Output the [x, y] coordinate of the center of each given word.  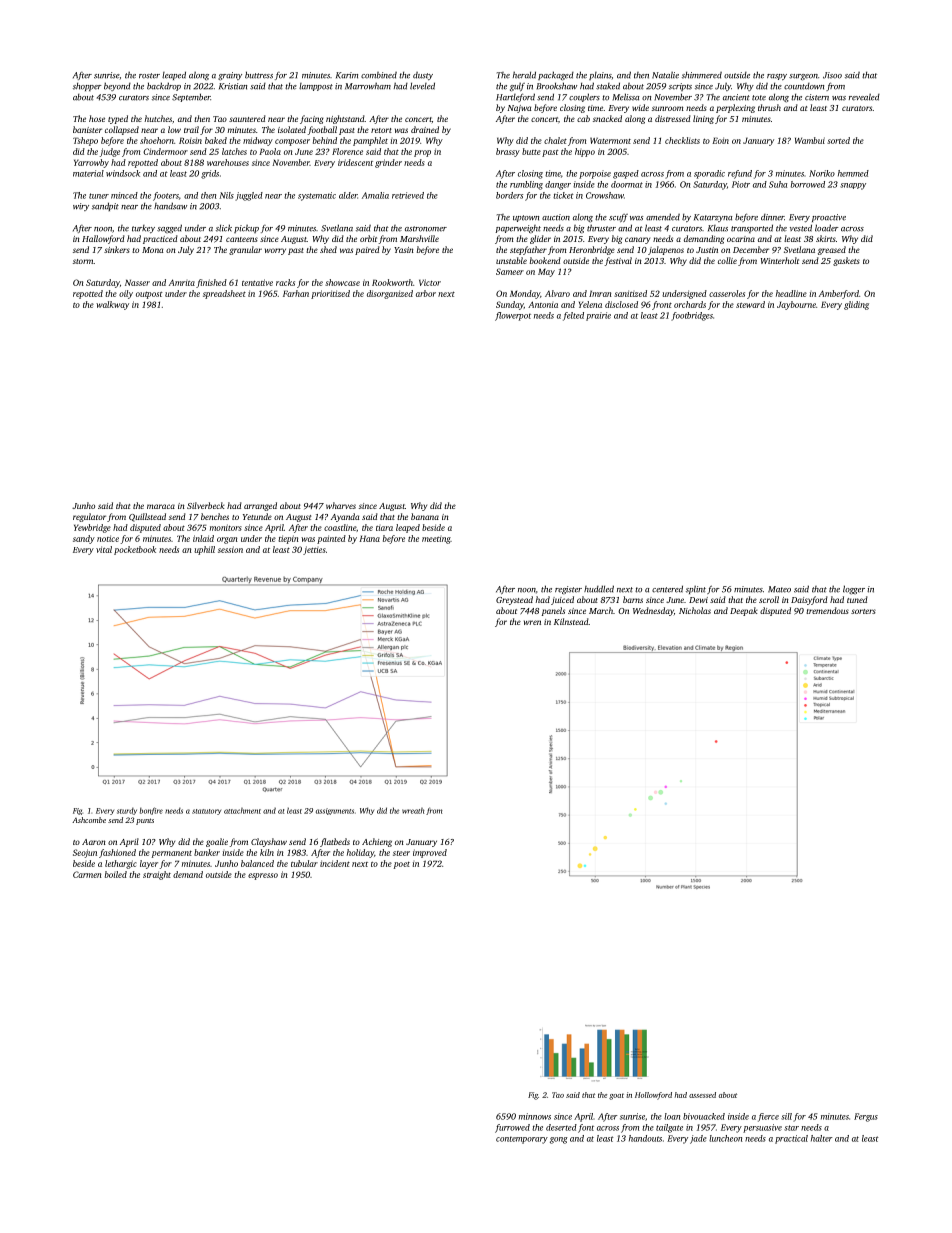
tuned [857, 599]
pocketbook [135, 550]
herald [524, 75]
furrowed [512, 1128]
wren [532, 622]
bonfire [151, 811]
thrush [769, 107]
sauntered [247, 118]
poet [402, 865]
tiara [384, 528]
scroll [769, 599]
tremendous [827, 610]
